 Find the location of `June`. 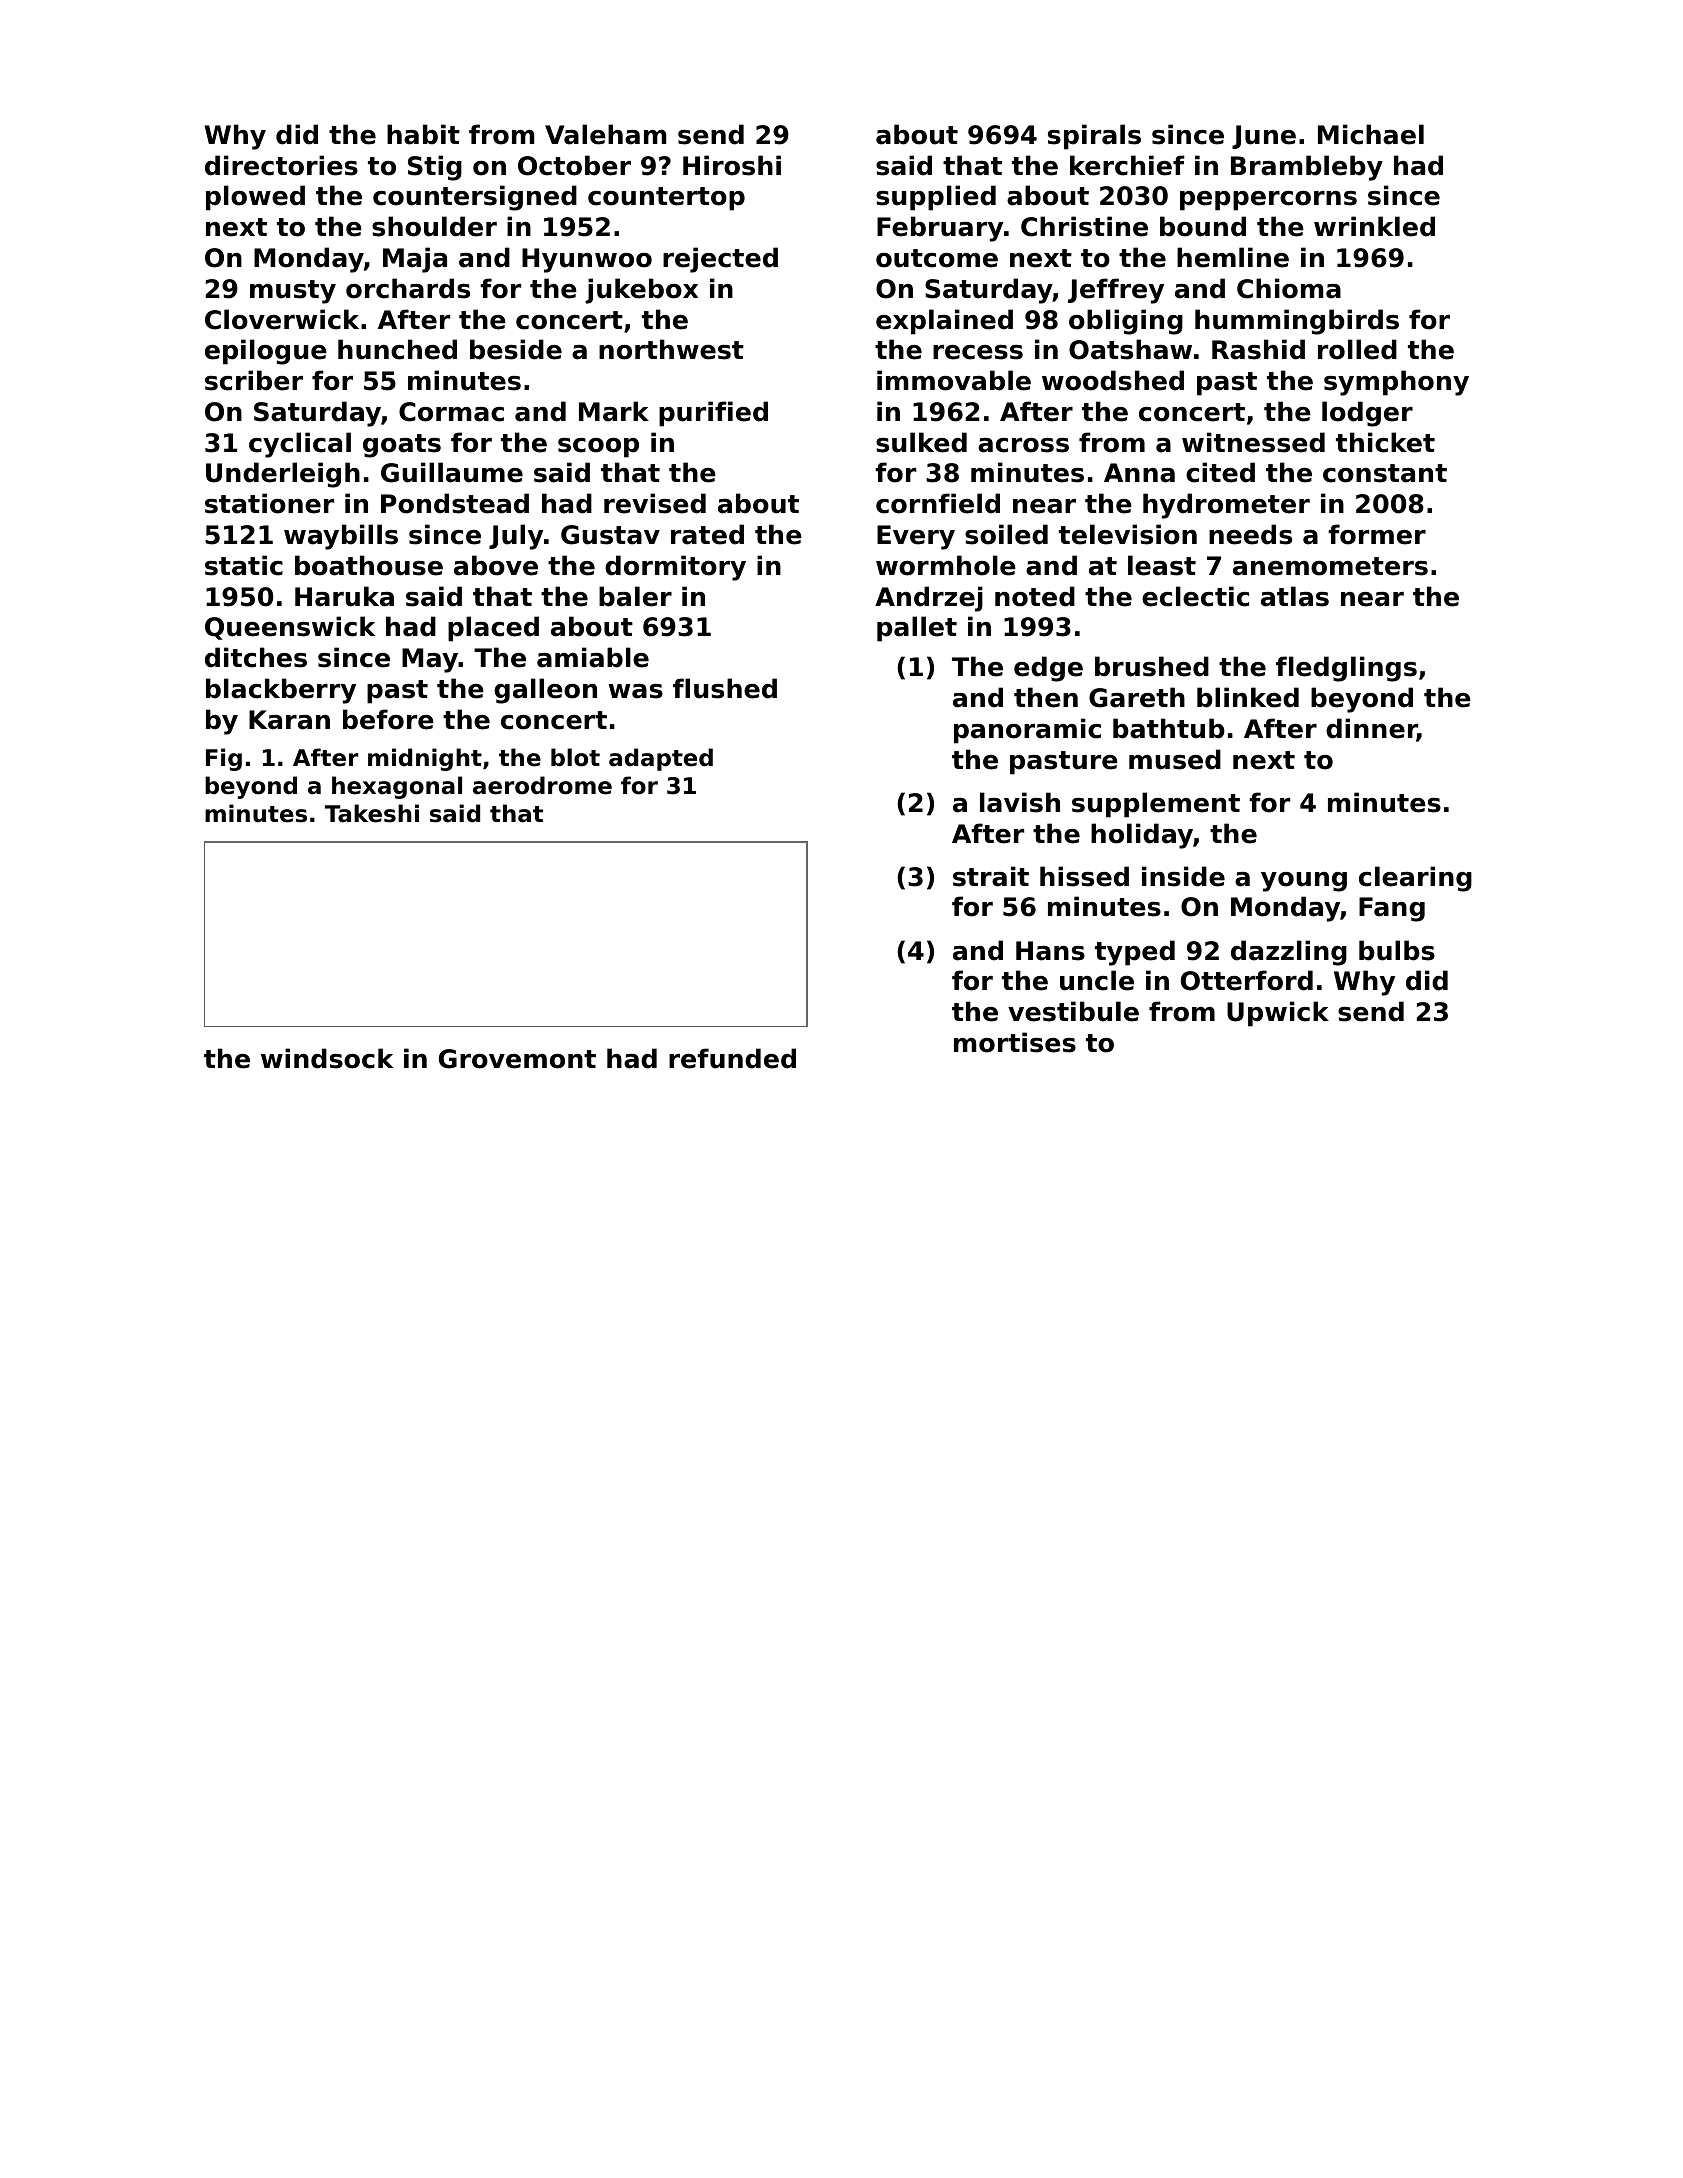

June is located at coordinates (1264, 137).
